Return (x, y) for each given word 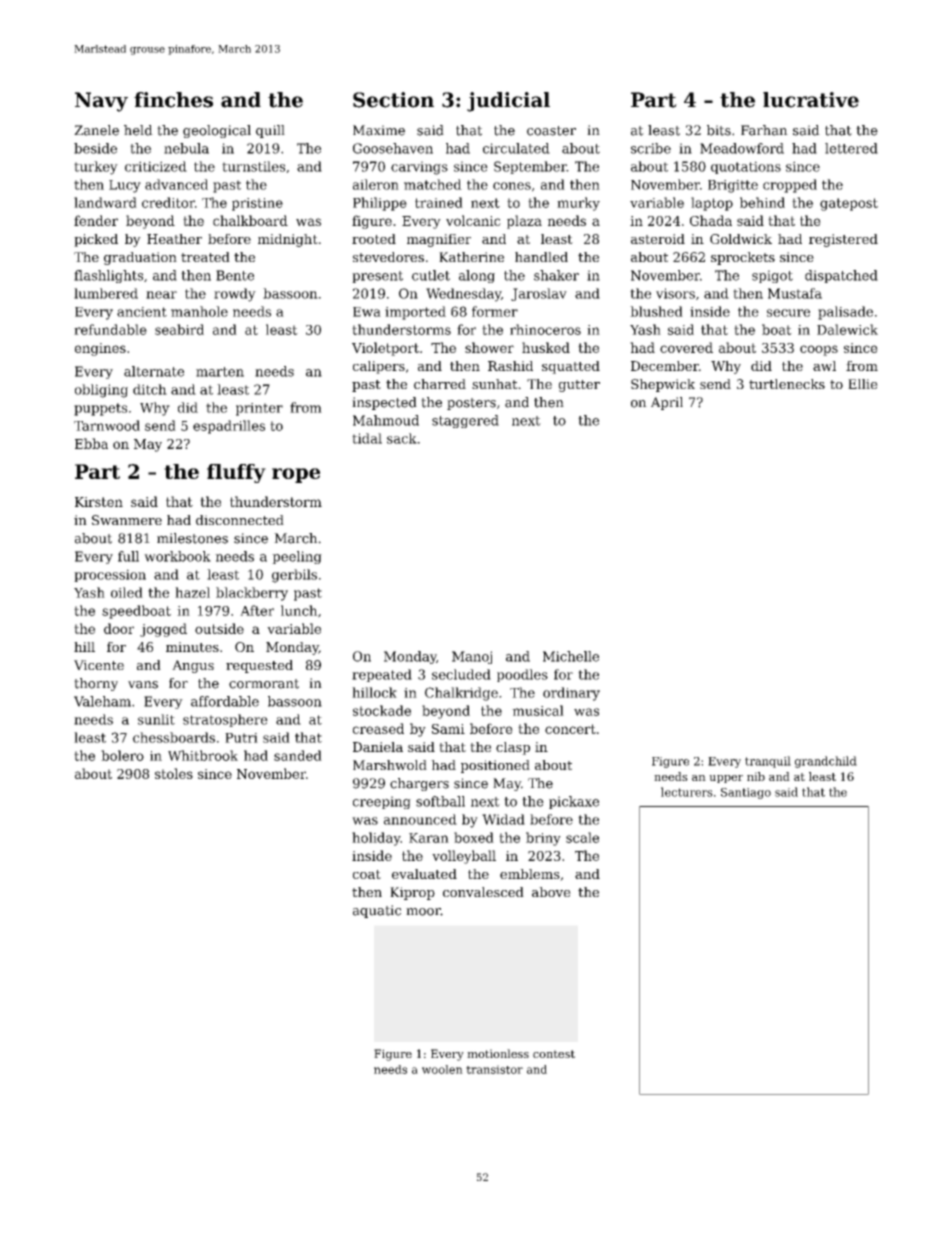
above (551, 892)
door (119, 628)
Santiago (746, 793)
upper (726, 779)
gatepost (849, 204)
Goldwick (741, 239)
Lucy (125, 186)
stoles (174, 773)
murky (578, 204)
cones (512, 186)
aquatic (377, 911)
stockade (382, 710)
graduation (140, 258)
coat (367, 874)
